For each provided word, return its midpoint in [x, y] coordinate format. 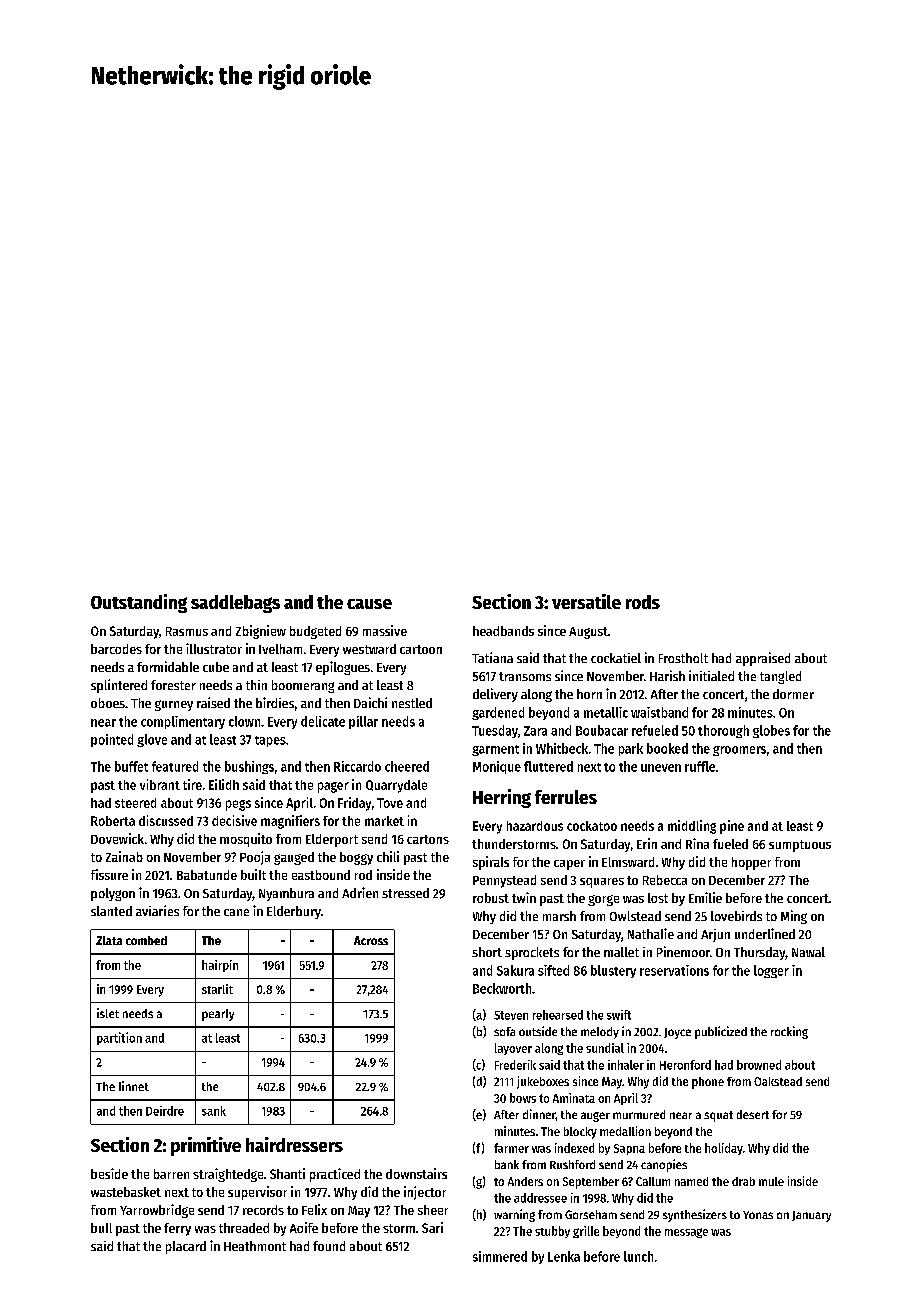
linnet [134, 1086]
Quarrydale [396, 786]
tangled [780, 677]
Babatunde [207, 875]
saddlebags [235, 604]
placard [186, 1247]
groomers [739, 751]
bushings [249, 767]
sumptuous [800, 846]
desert [753, 1114]
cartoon [421, 649]
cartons [428, 839]
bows [523, 1098]
